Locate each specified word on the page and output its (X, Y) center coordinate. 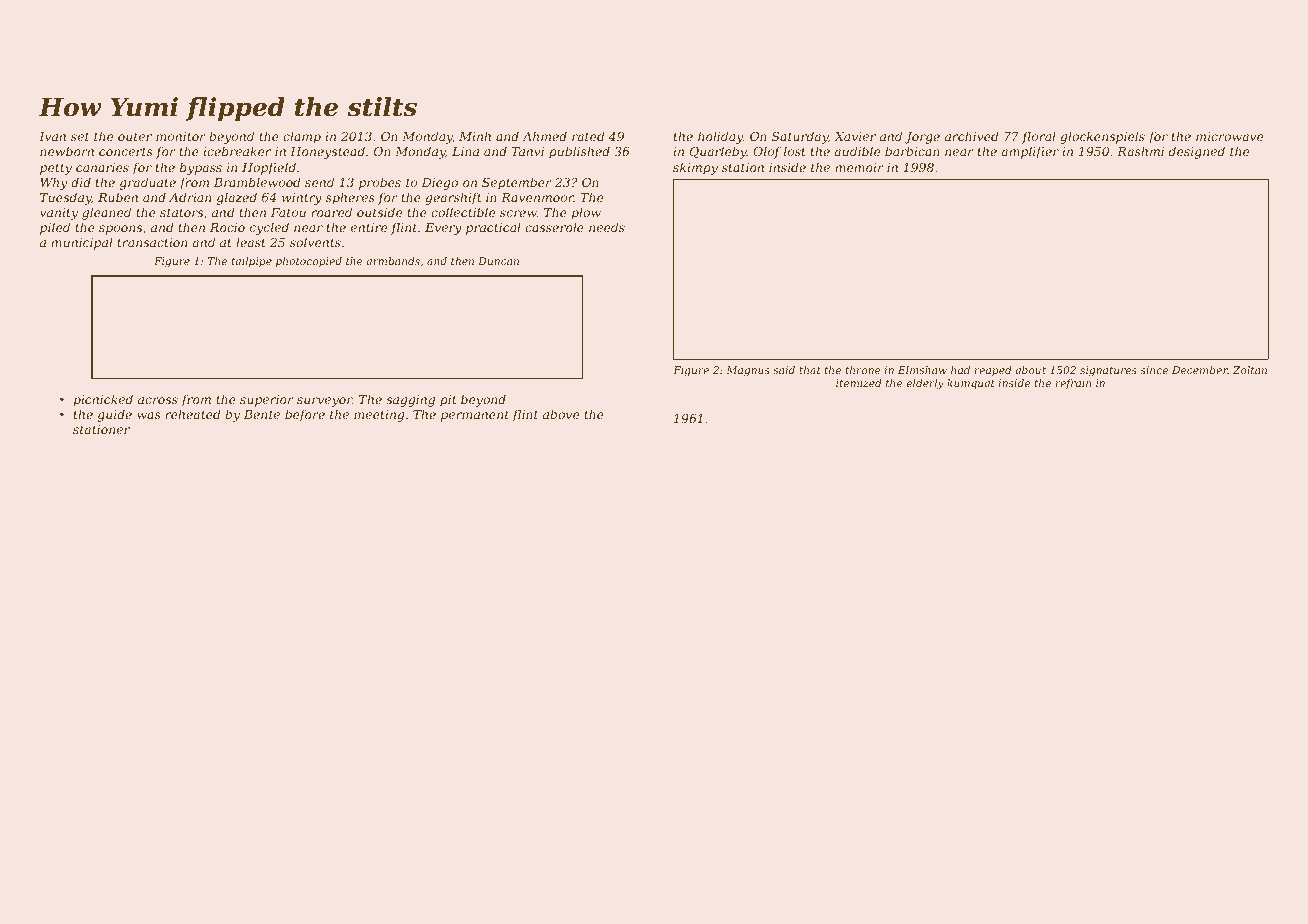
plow (586, 213)
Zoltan (1250, 370)
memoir (859, 167)
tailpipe (252, 262)
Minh (475, 136)
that (810, 370)
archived (972, 136)
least (251, 242)
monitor (181, 136)
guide (115, 415)
